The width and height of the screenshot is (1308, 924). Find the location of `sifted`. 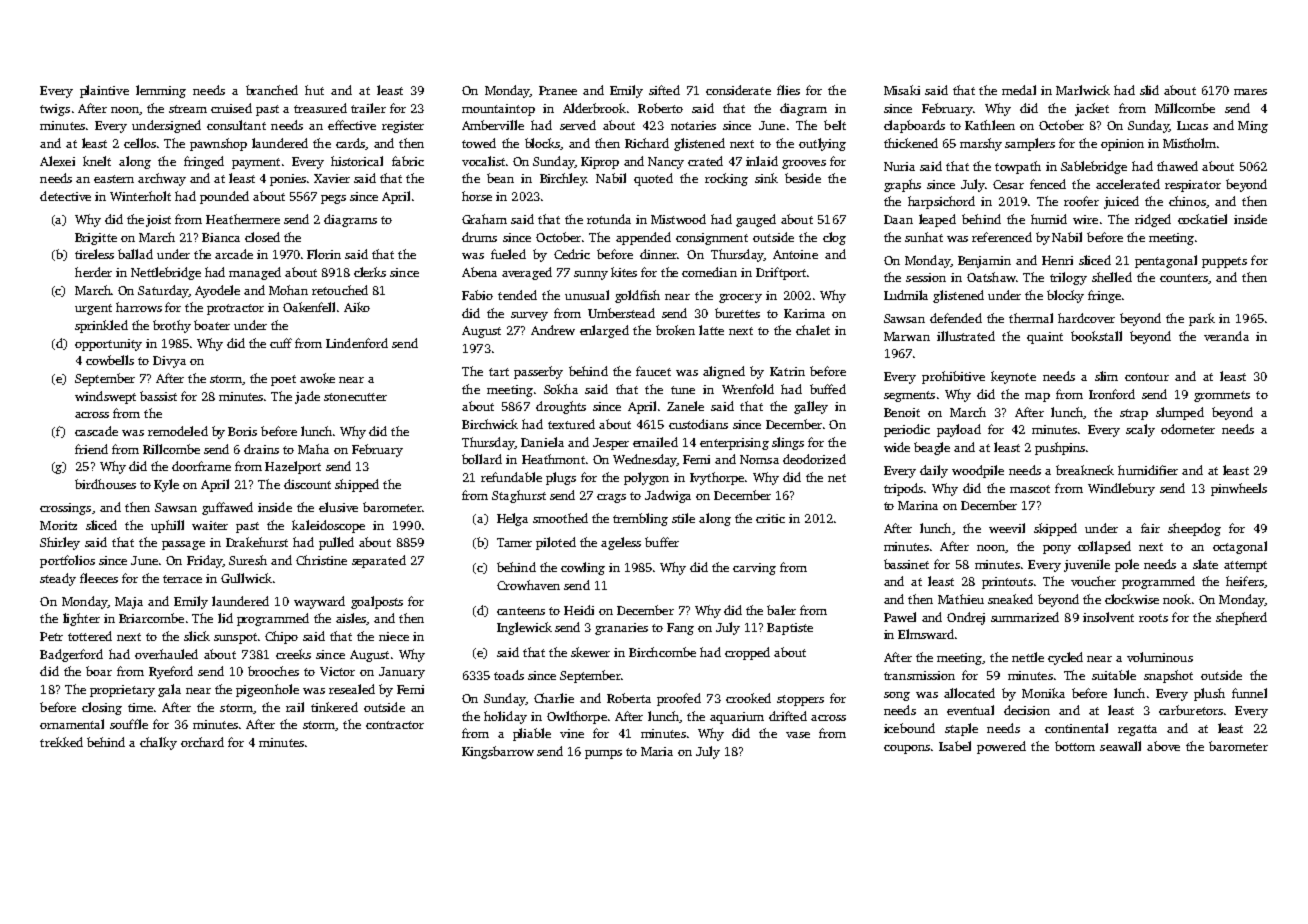

sifted is located at coordinates (664, 90).
